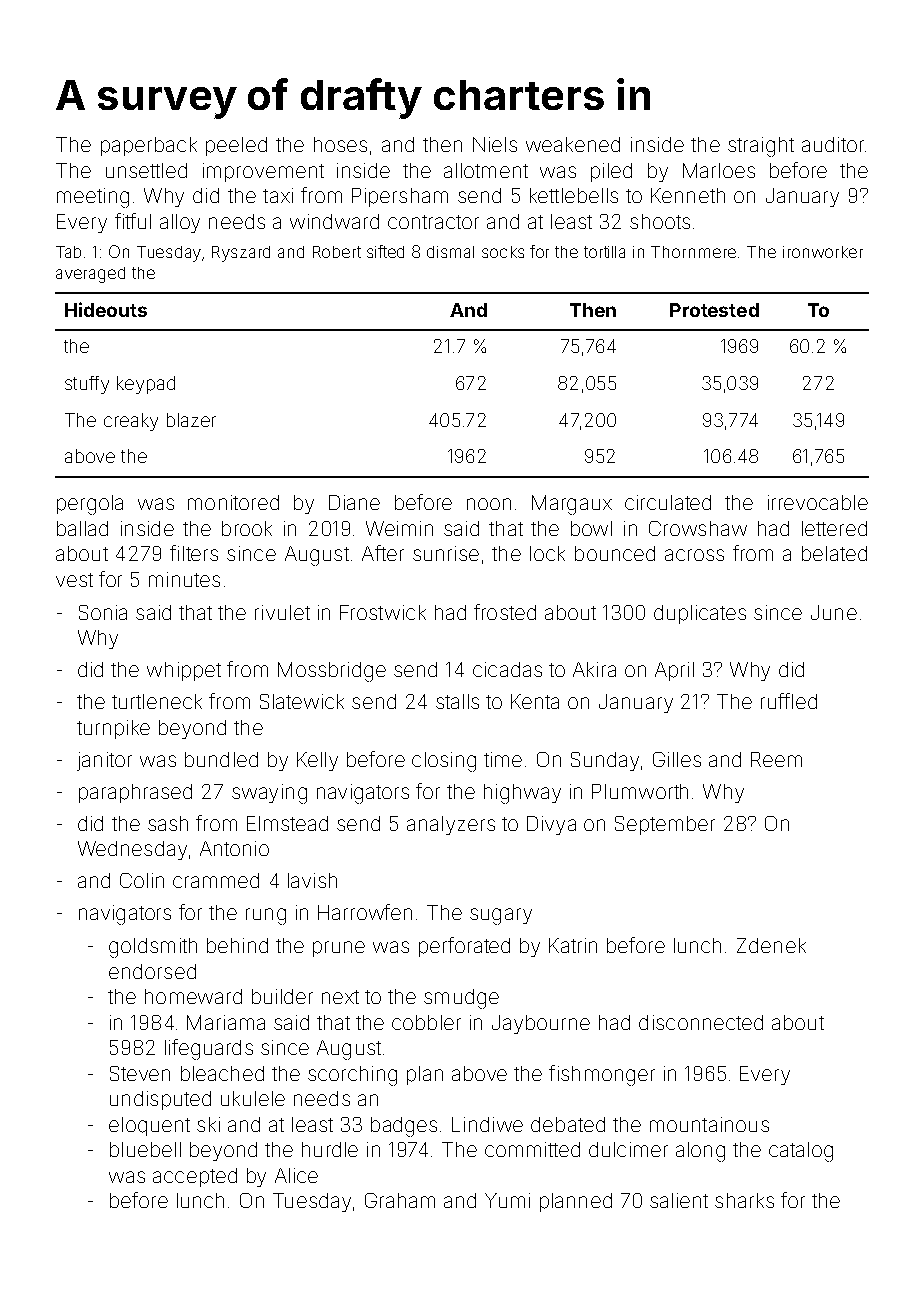  I want to click on Diane, so click(354, 502).
